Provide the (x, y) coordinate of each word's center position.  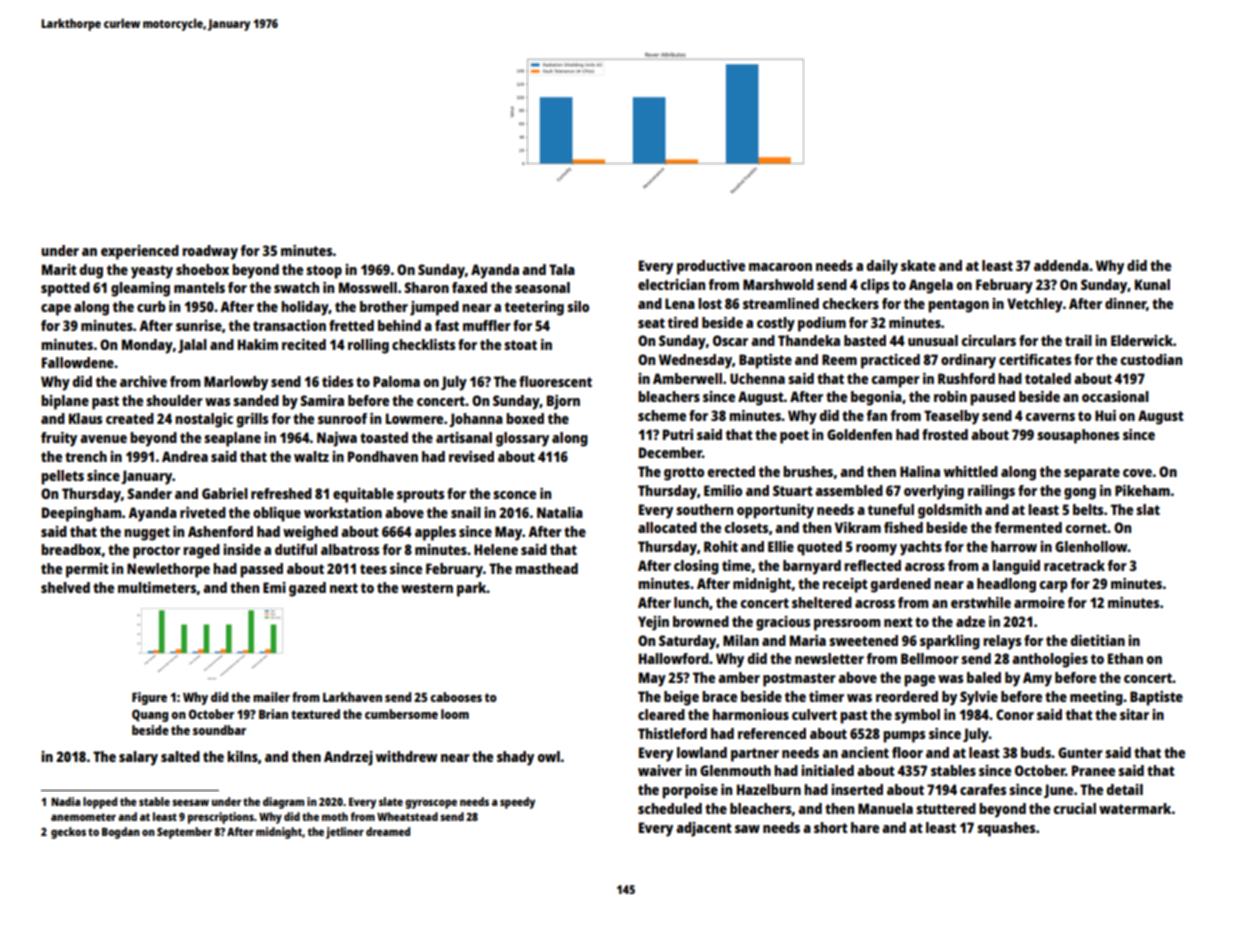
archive (143, 381)
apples (435, 533)
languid (1016, 567)
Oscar (730, 340)
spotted (65, 289)
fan (876, 415)
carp (1054, 587)
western (427, 588)
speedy (517, 803)
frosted (945, 434)
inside (242, 549)
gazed (307, 589)
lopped (100, 803)
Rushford (966, 378)
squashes (1006, 829)
